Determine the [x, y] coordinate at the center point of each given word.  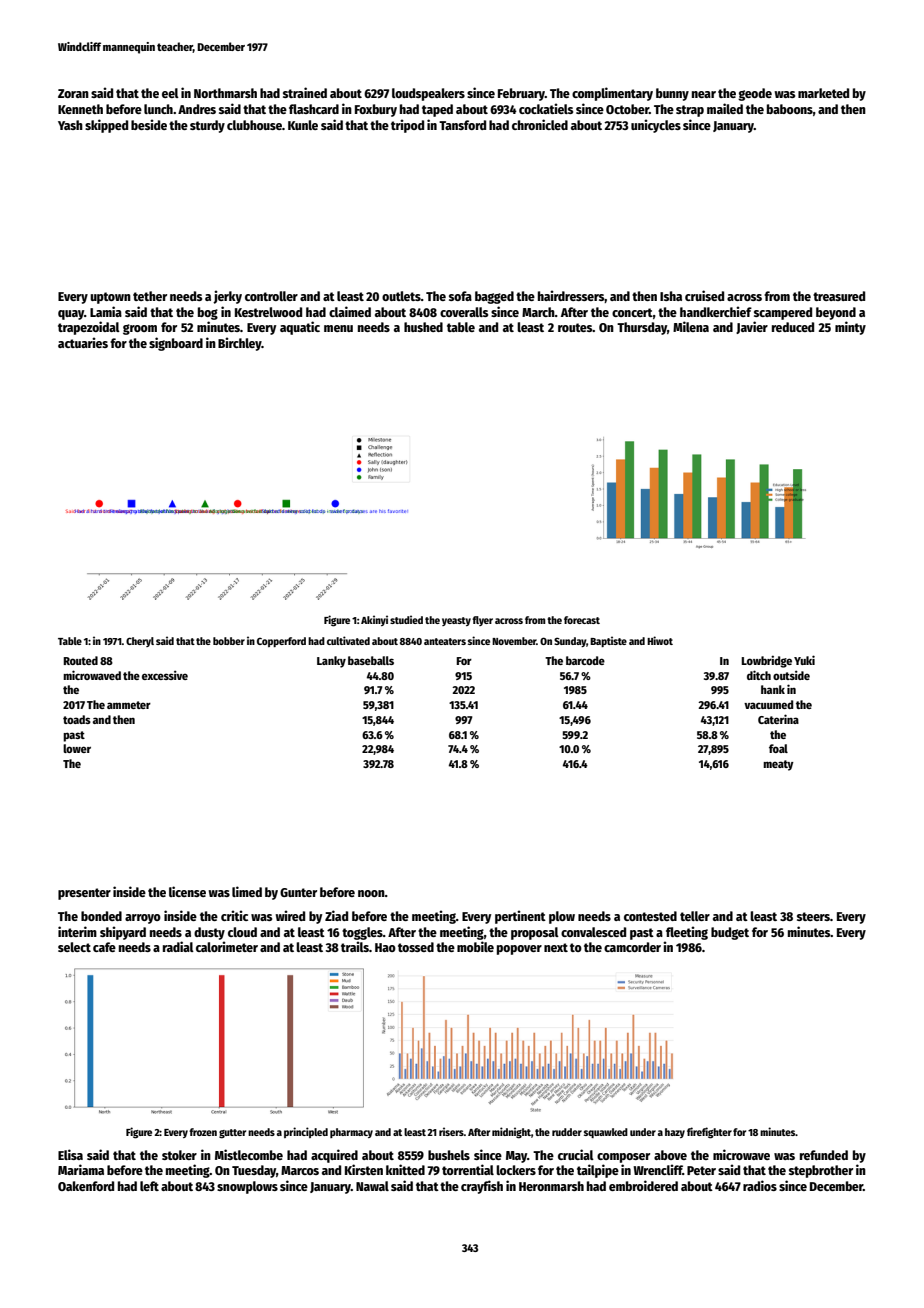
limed [247, 891]
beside [149, 124]
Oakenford [86, 1186]
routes [575, 327]
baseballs [371, 660]
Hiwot [660, 640]
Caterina [778, 719]
